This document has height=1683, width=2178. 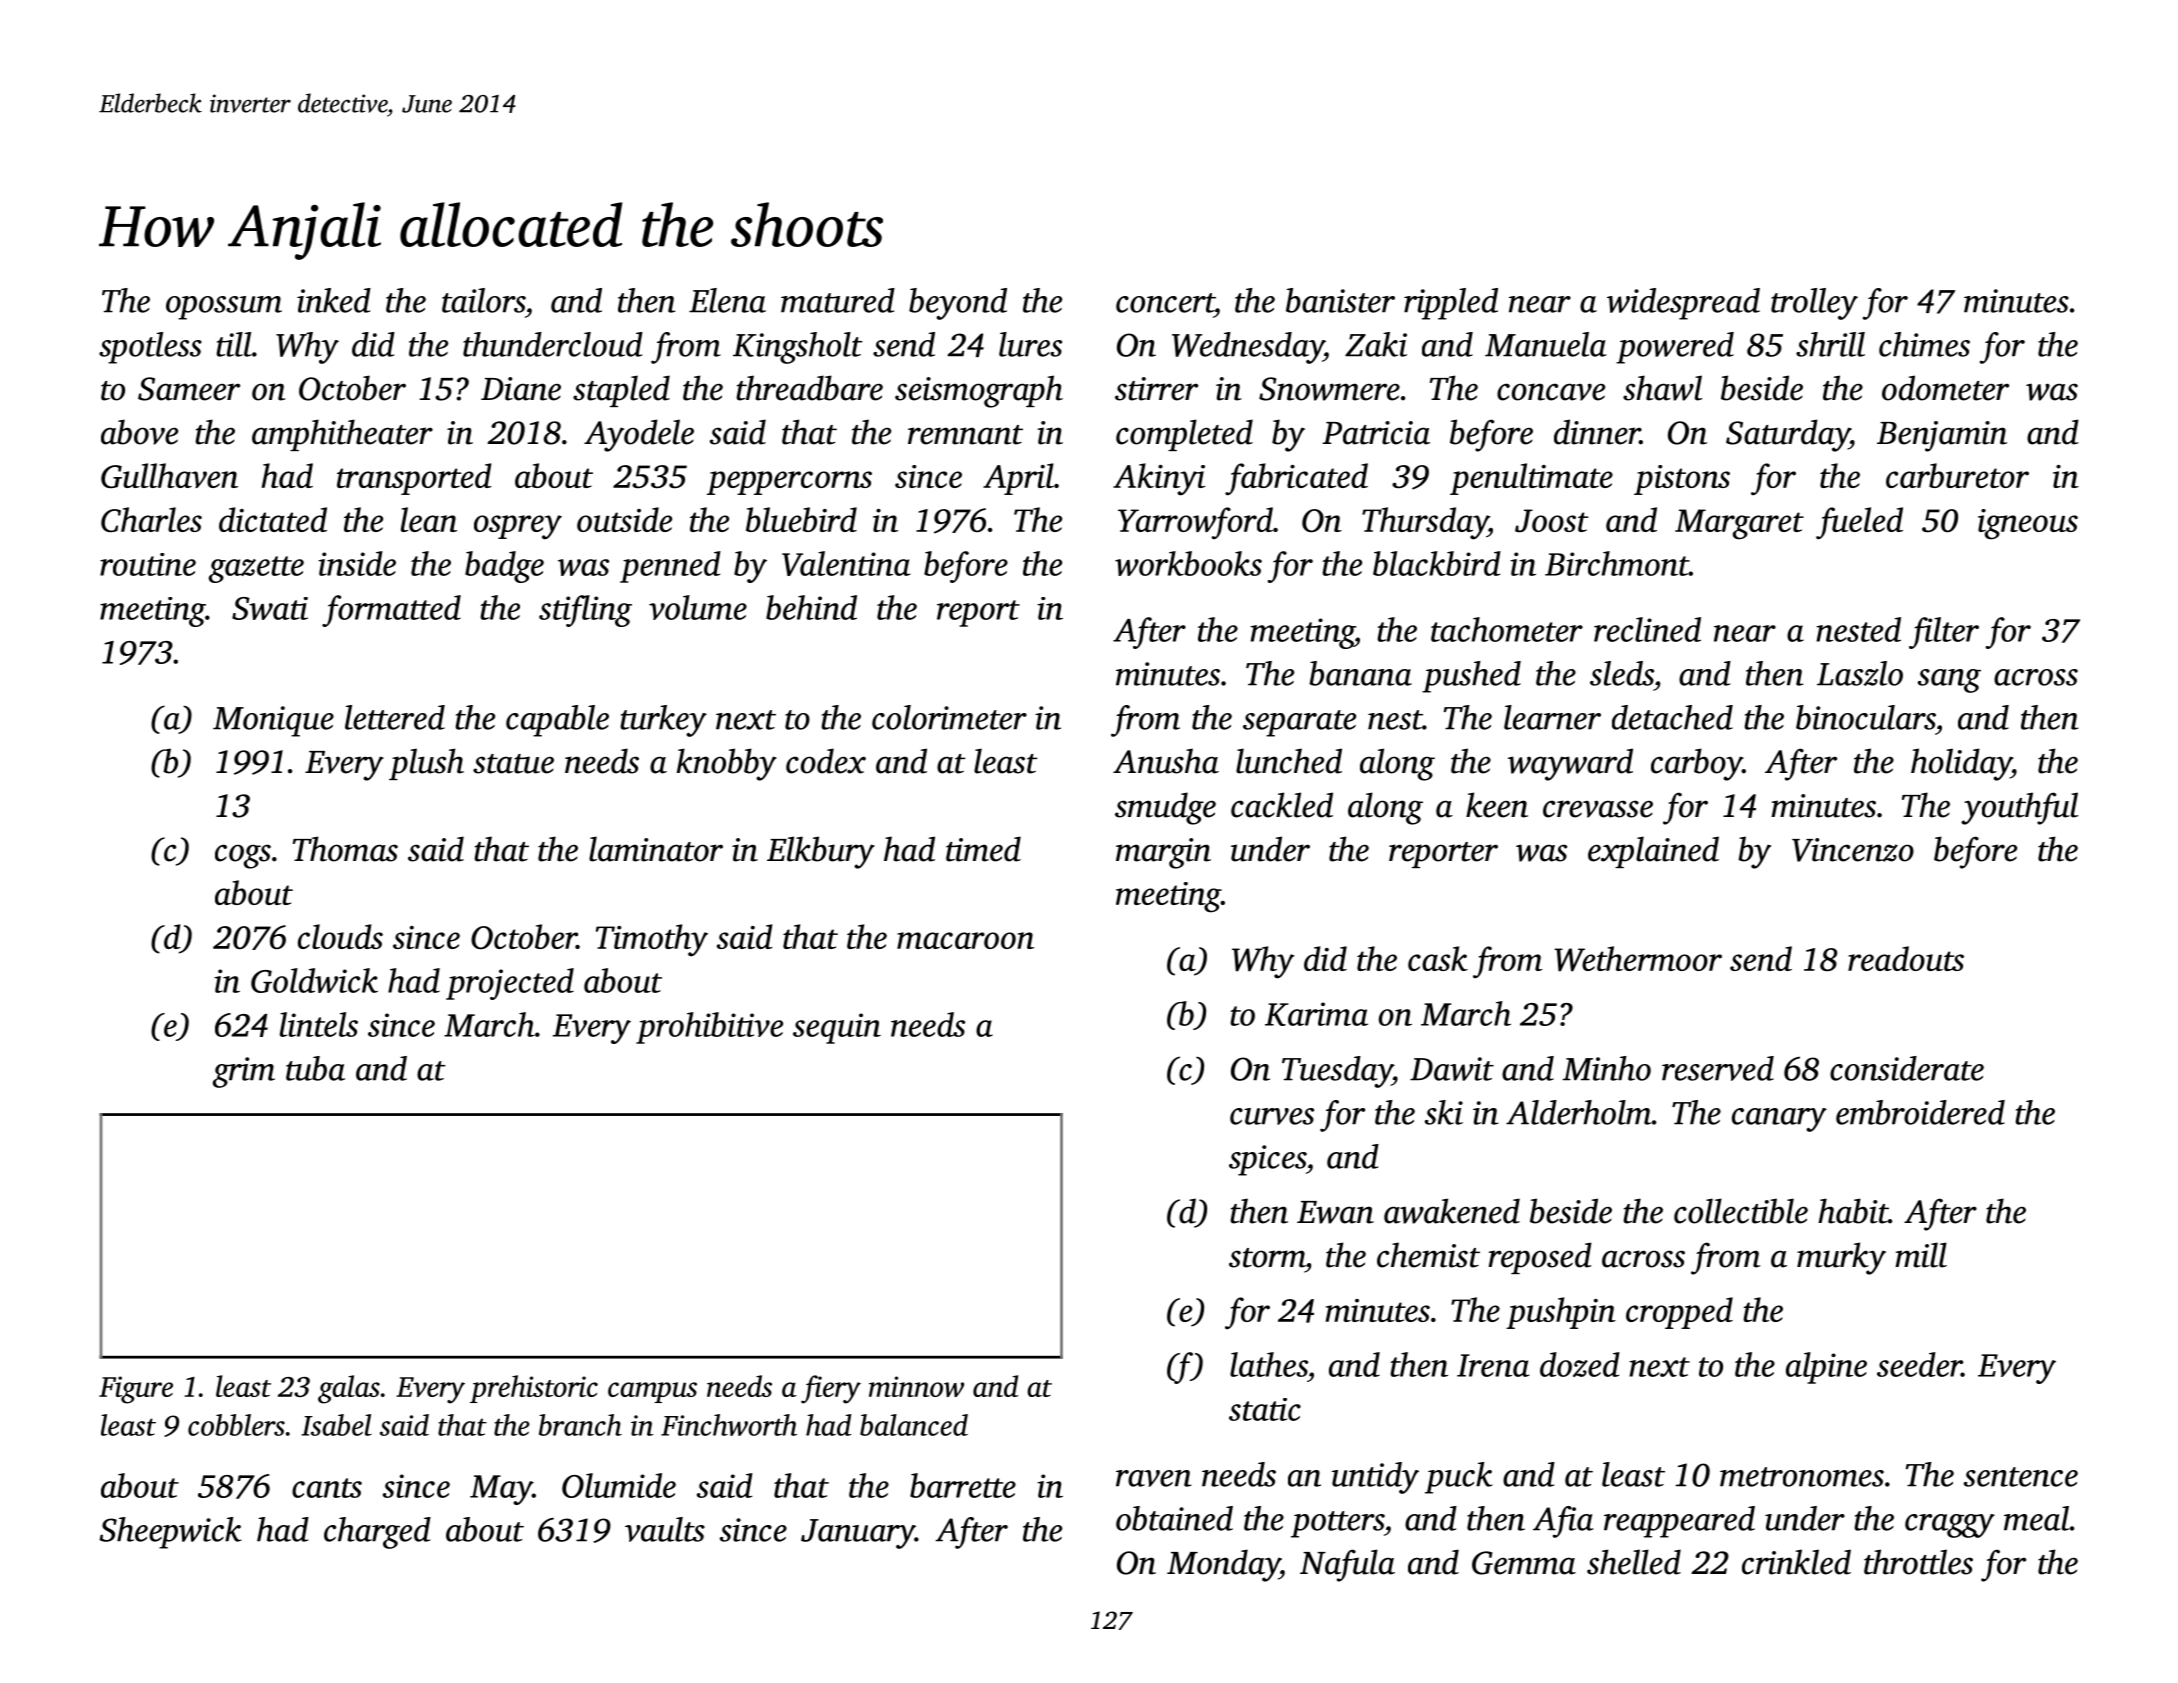 What do you see at coordinates (811, 607) in the document?
I see `behind` at bounding box center [811, 607].
